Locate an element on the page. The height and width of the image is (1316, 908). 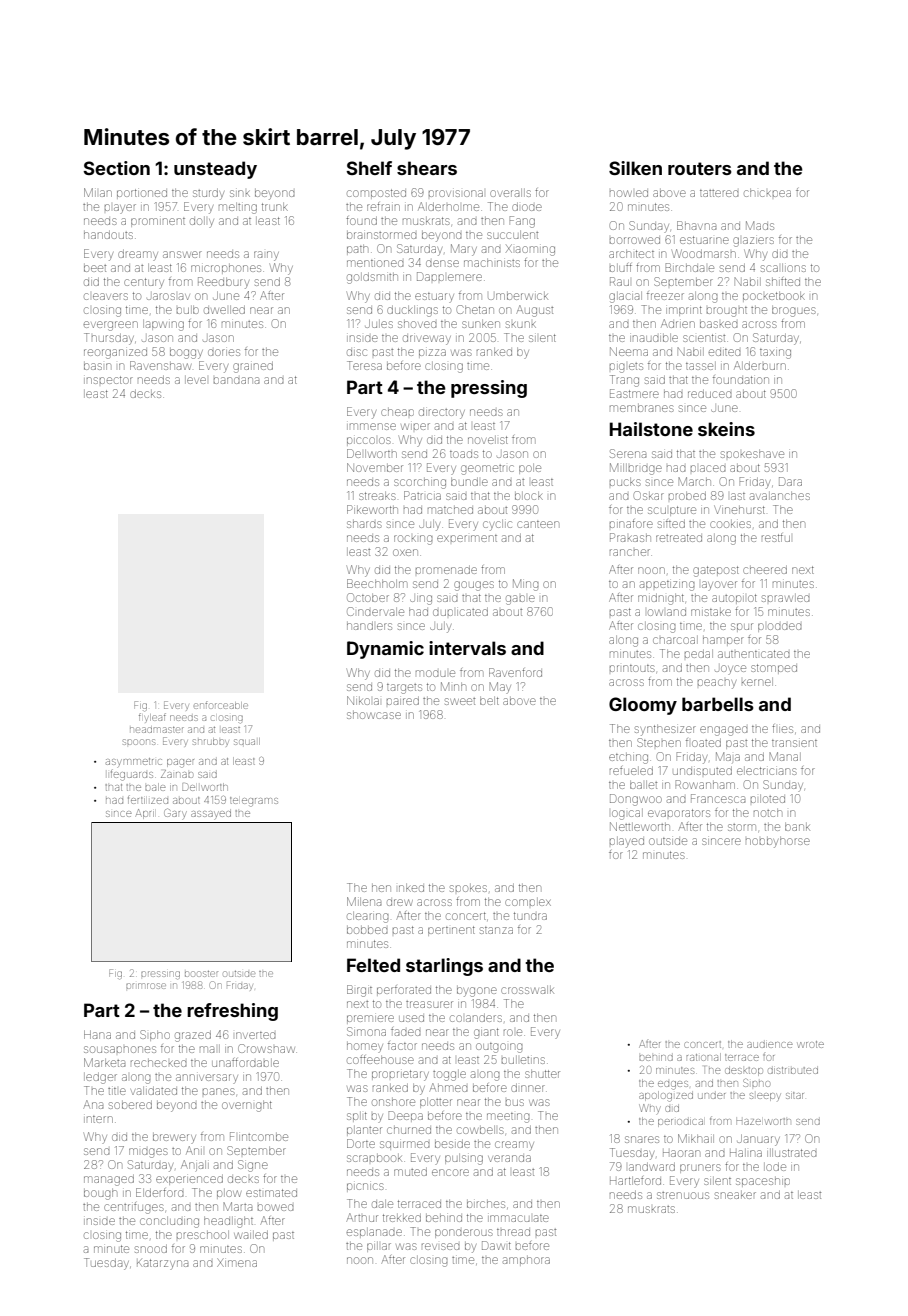
piloted is located at coordinates (768, 799).
